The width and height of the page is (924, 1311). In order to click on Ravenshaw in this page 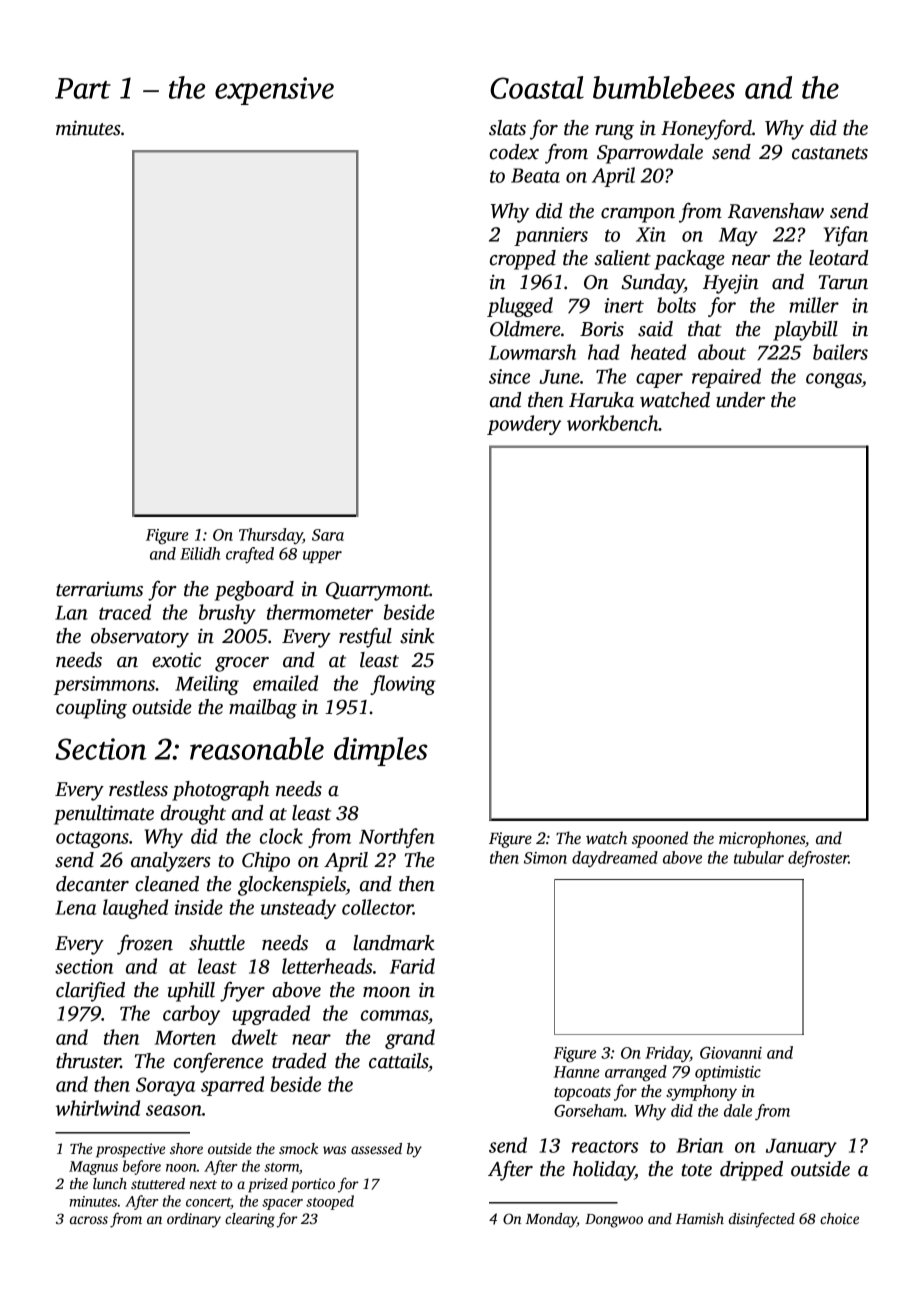, I will do `click(776, 211)`.
